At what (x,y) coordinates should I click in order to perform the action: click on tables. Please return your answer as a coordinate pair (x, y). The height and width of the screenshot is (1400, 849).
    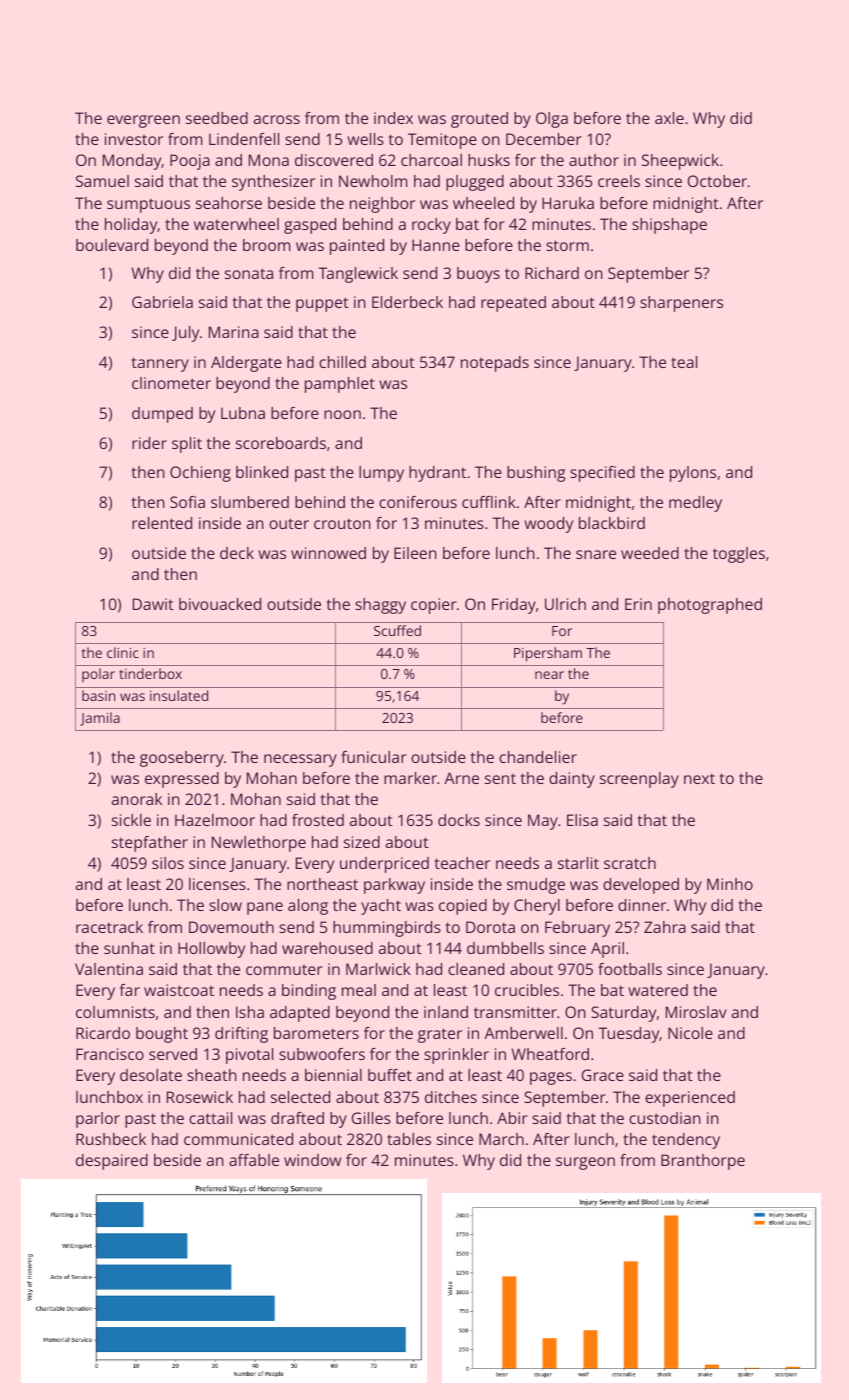
    Looking at the image, I should click on (409, 1139).
